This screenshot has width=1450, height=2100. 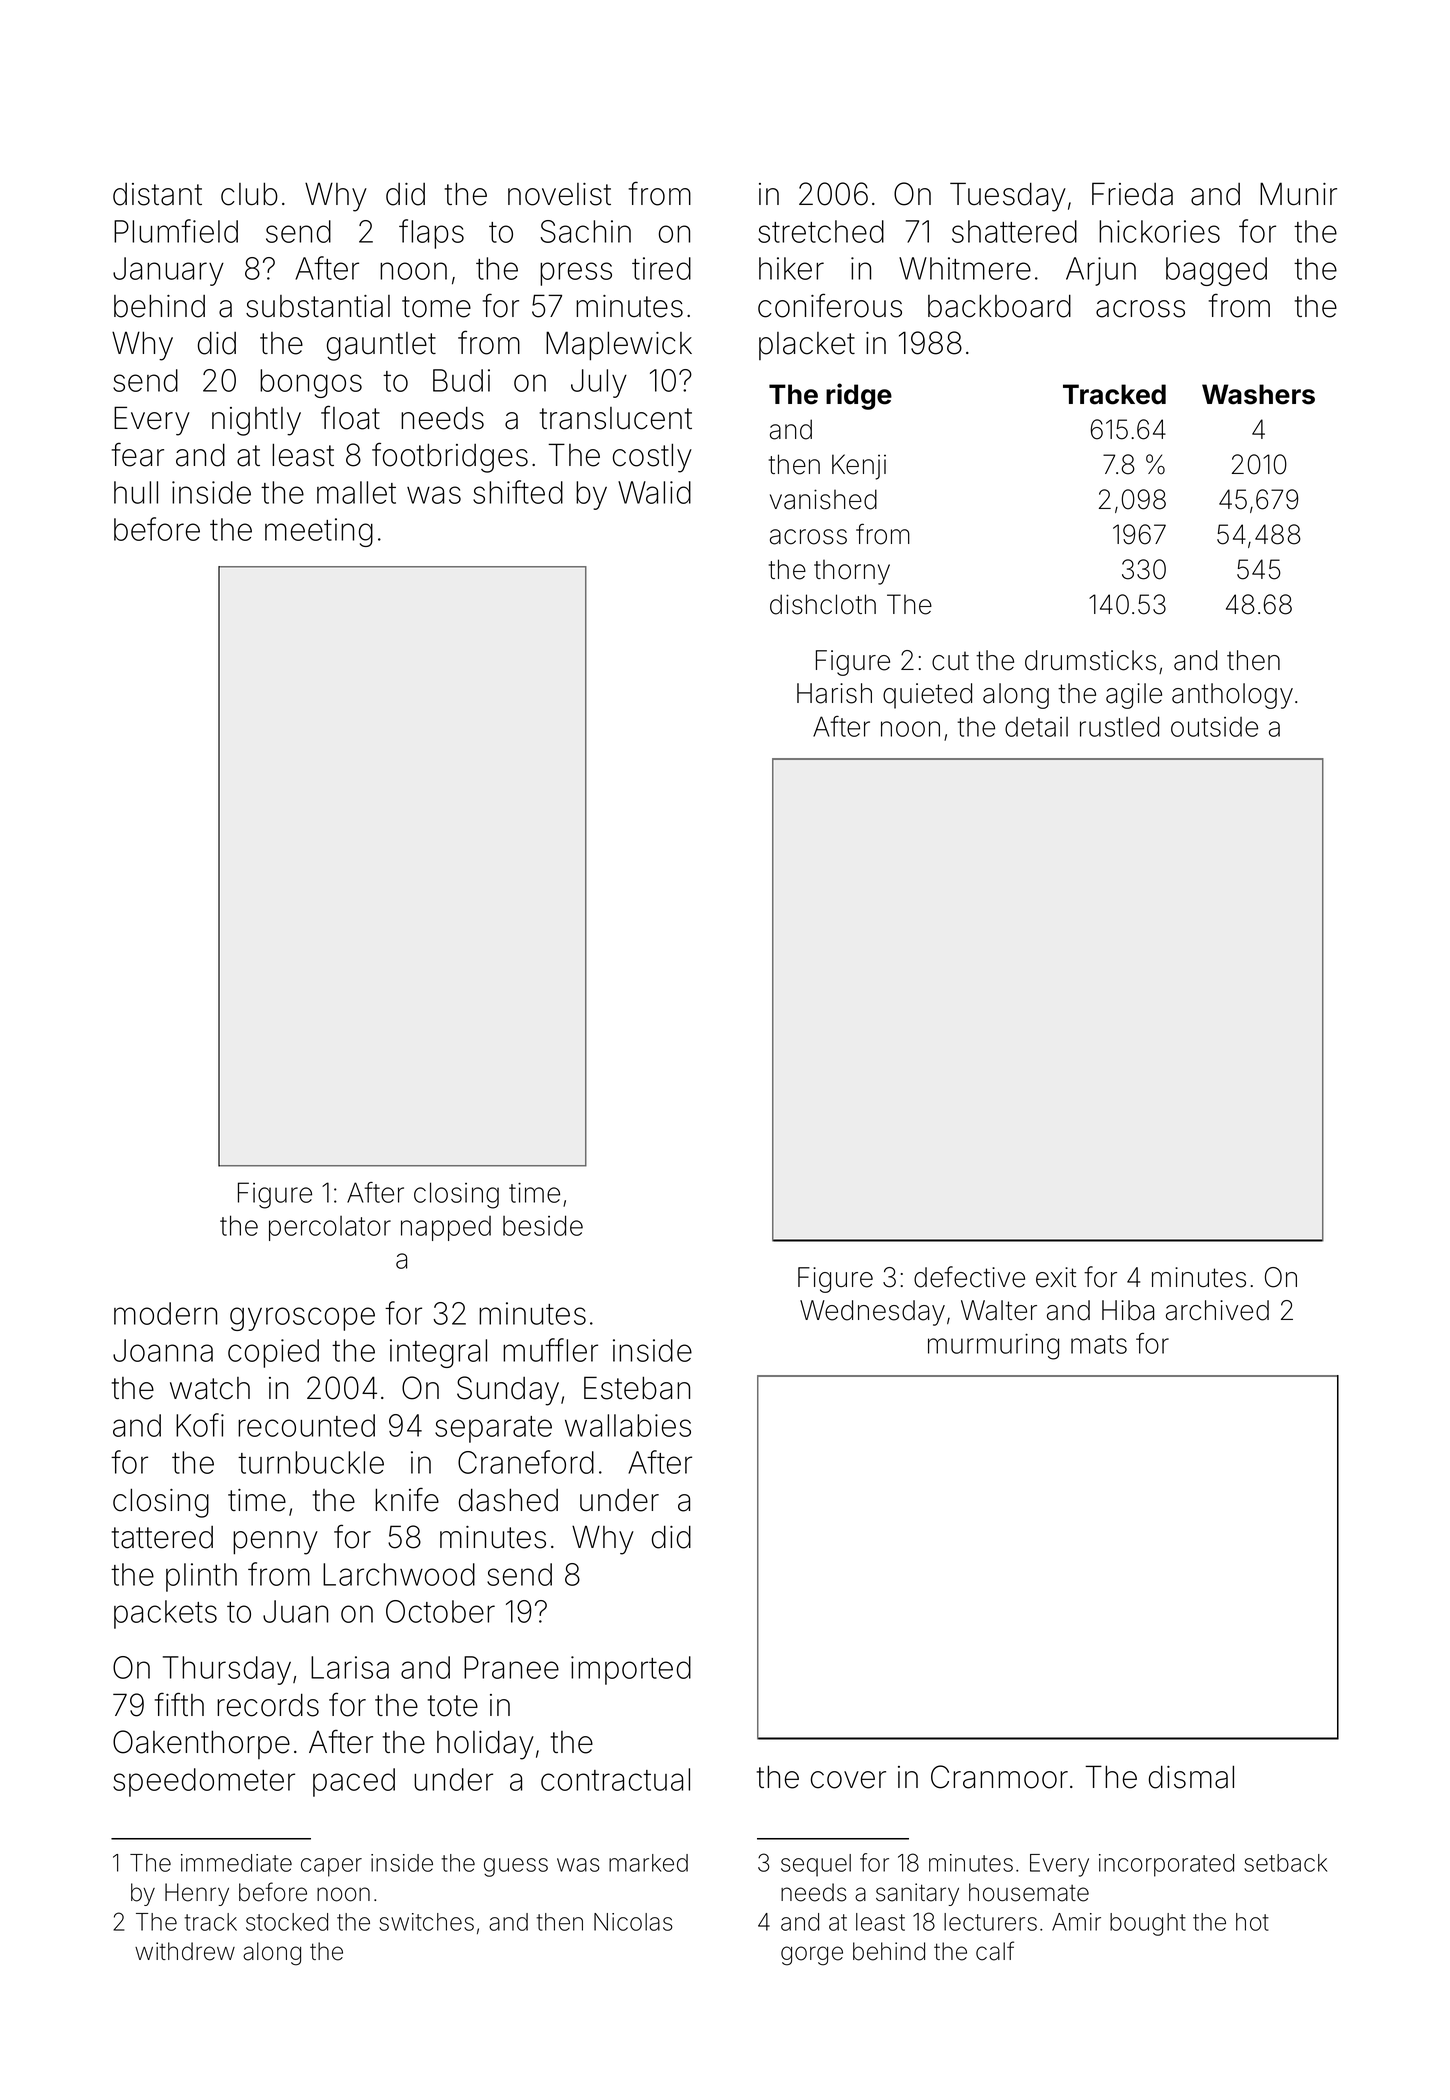 What do you see at coordinates (1214, 727) in the screenshot?
I see `outside` at bounding box center [1214, 727].
